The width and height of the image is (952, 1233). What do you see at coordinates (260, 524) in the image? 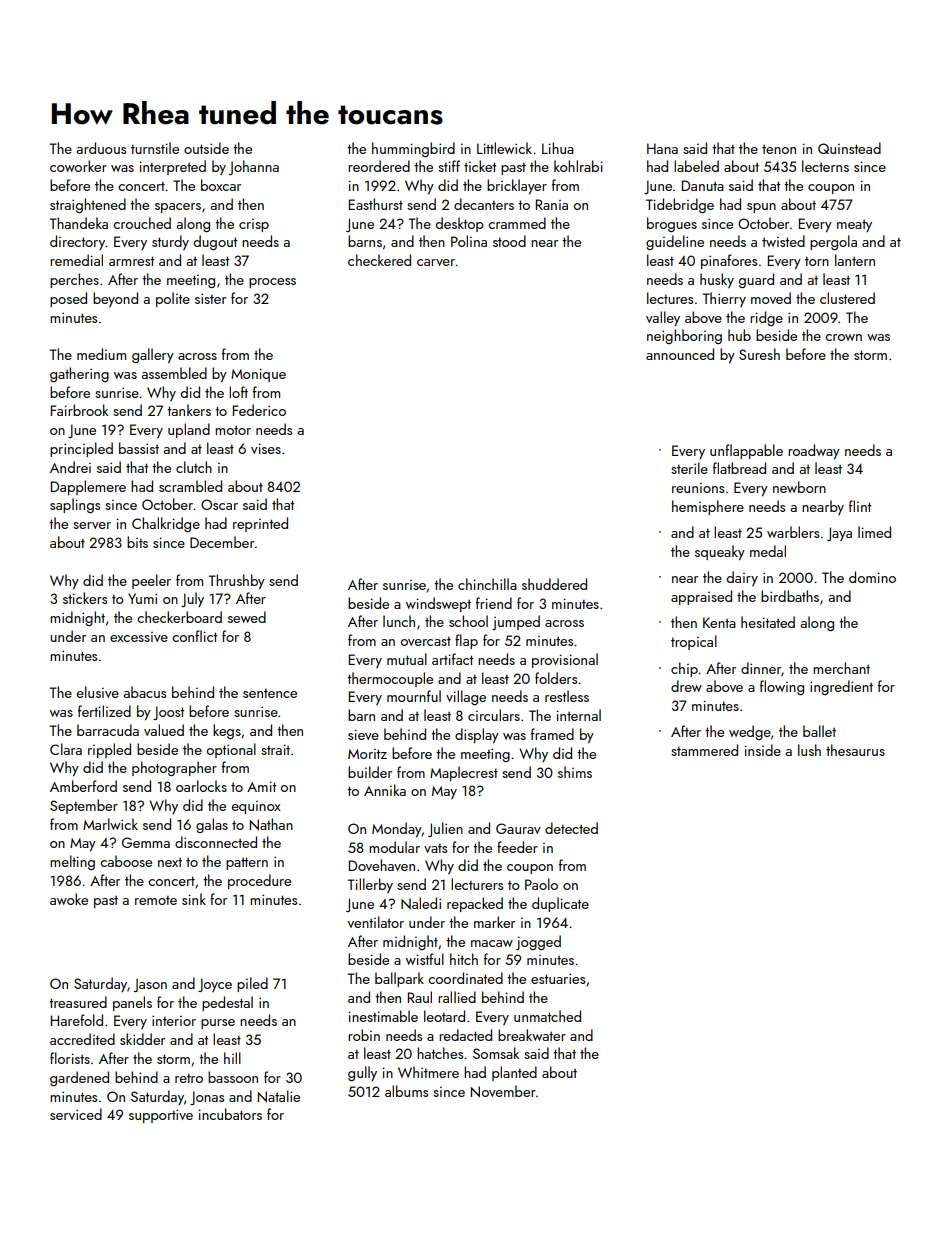
I see `reprinted` at bounding box center [260, 524].
